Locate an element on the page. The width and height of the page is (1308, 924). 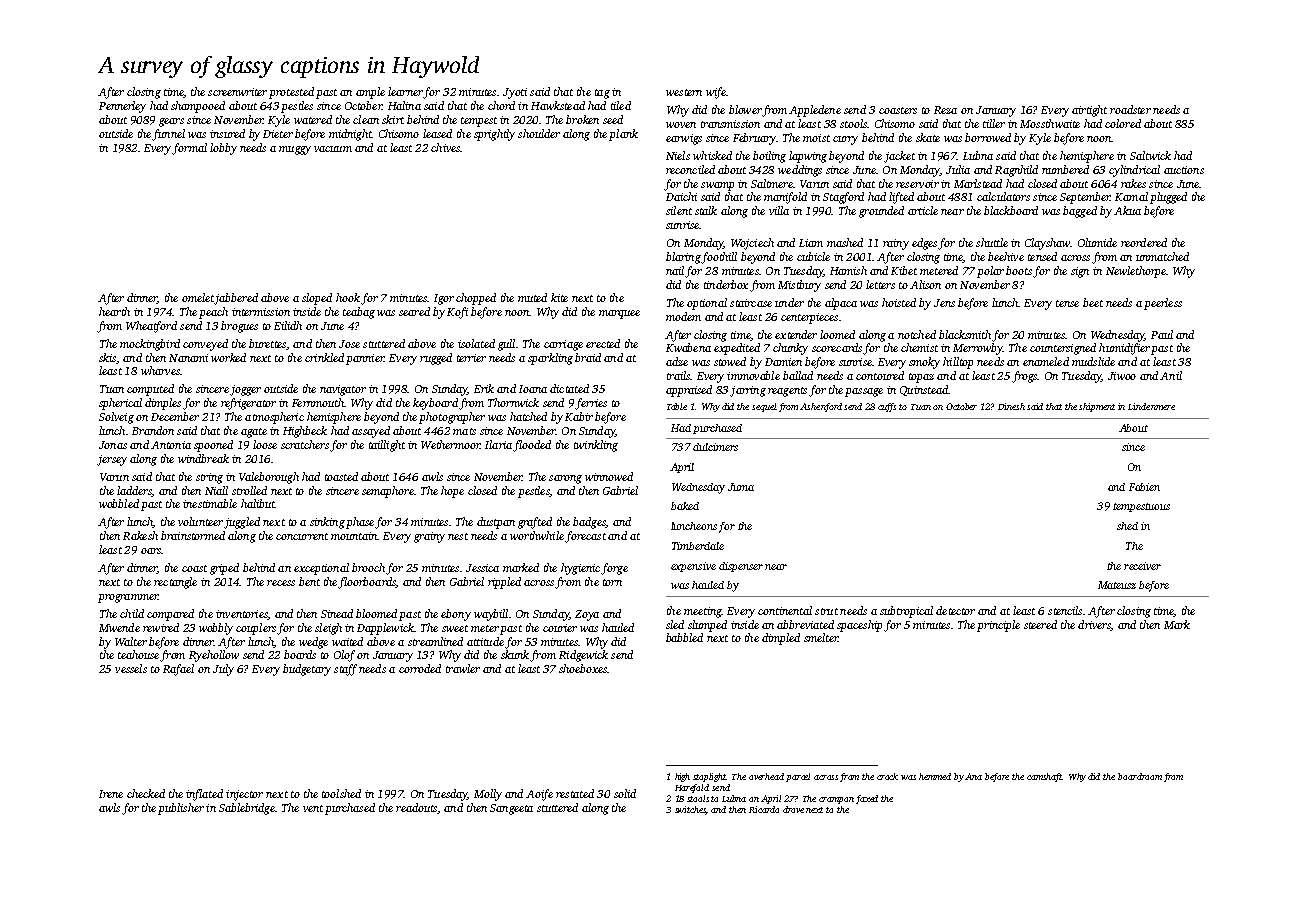
sarong is located at coordinates (565, 479).
